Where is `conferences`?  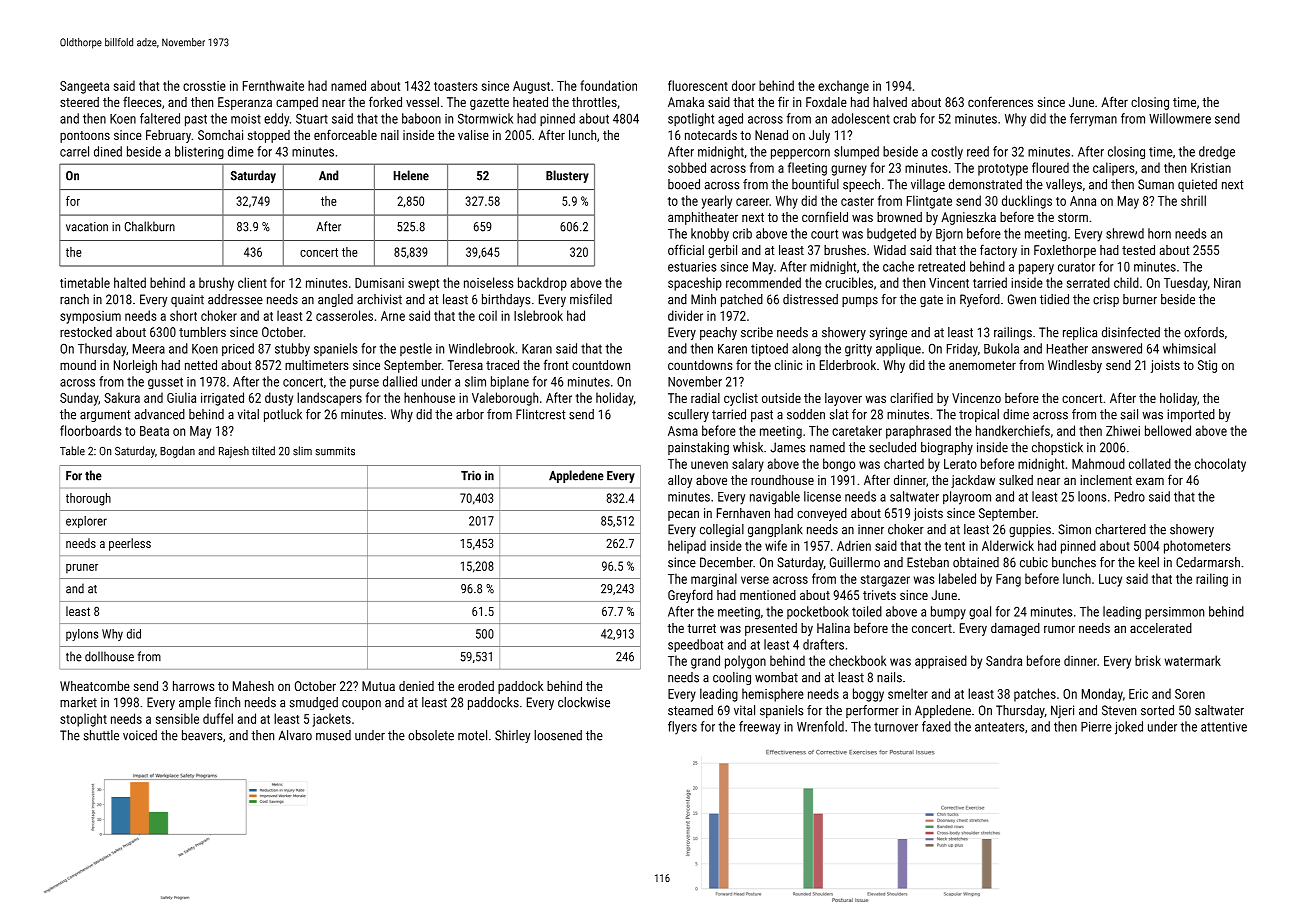 conferences is located at coordinates (1000, 101).
